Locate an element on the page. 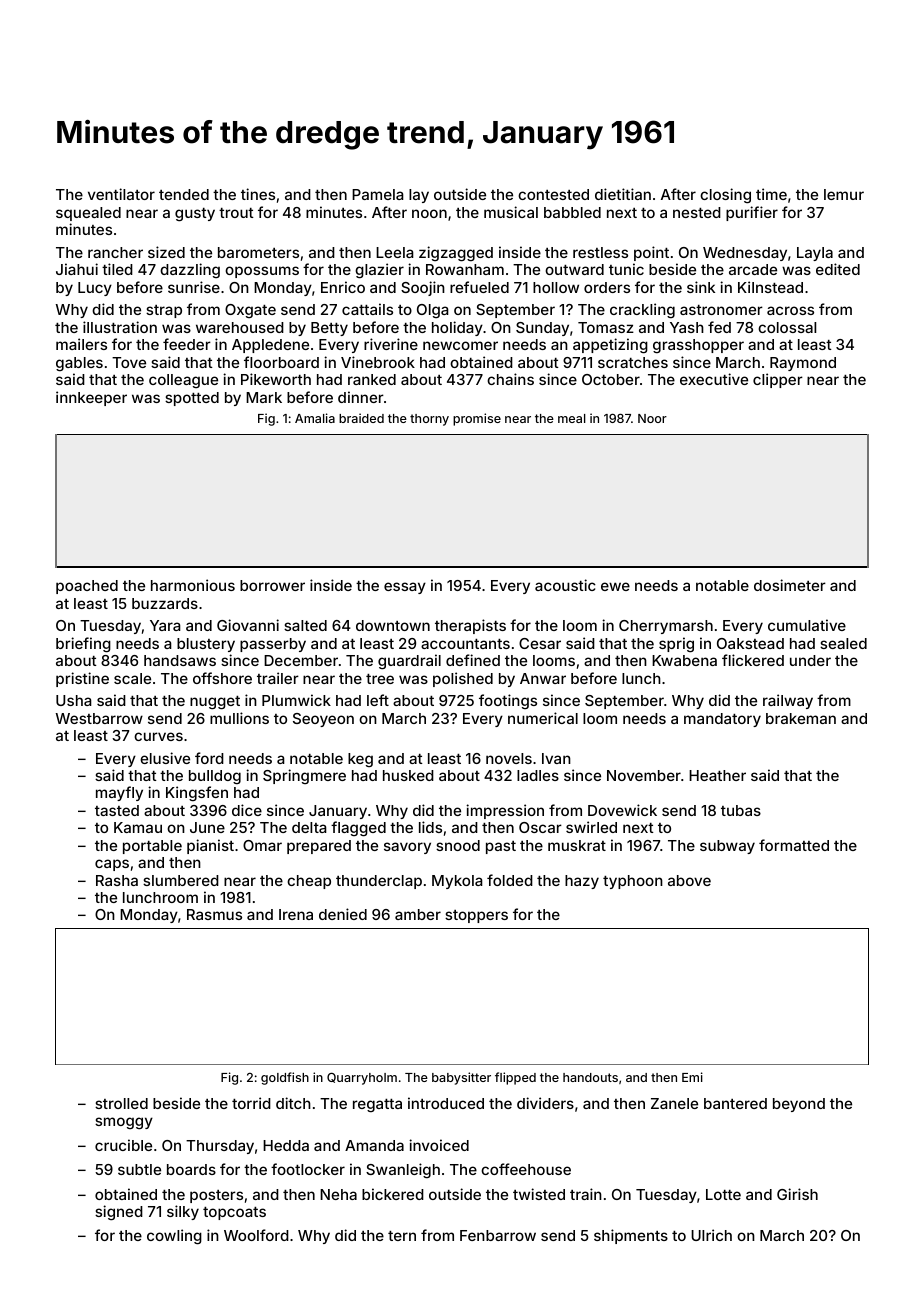  lids is located at coordinates (430, 827).
